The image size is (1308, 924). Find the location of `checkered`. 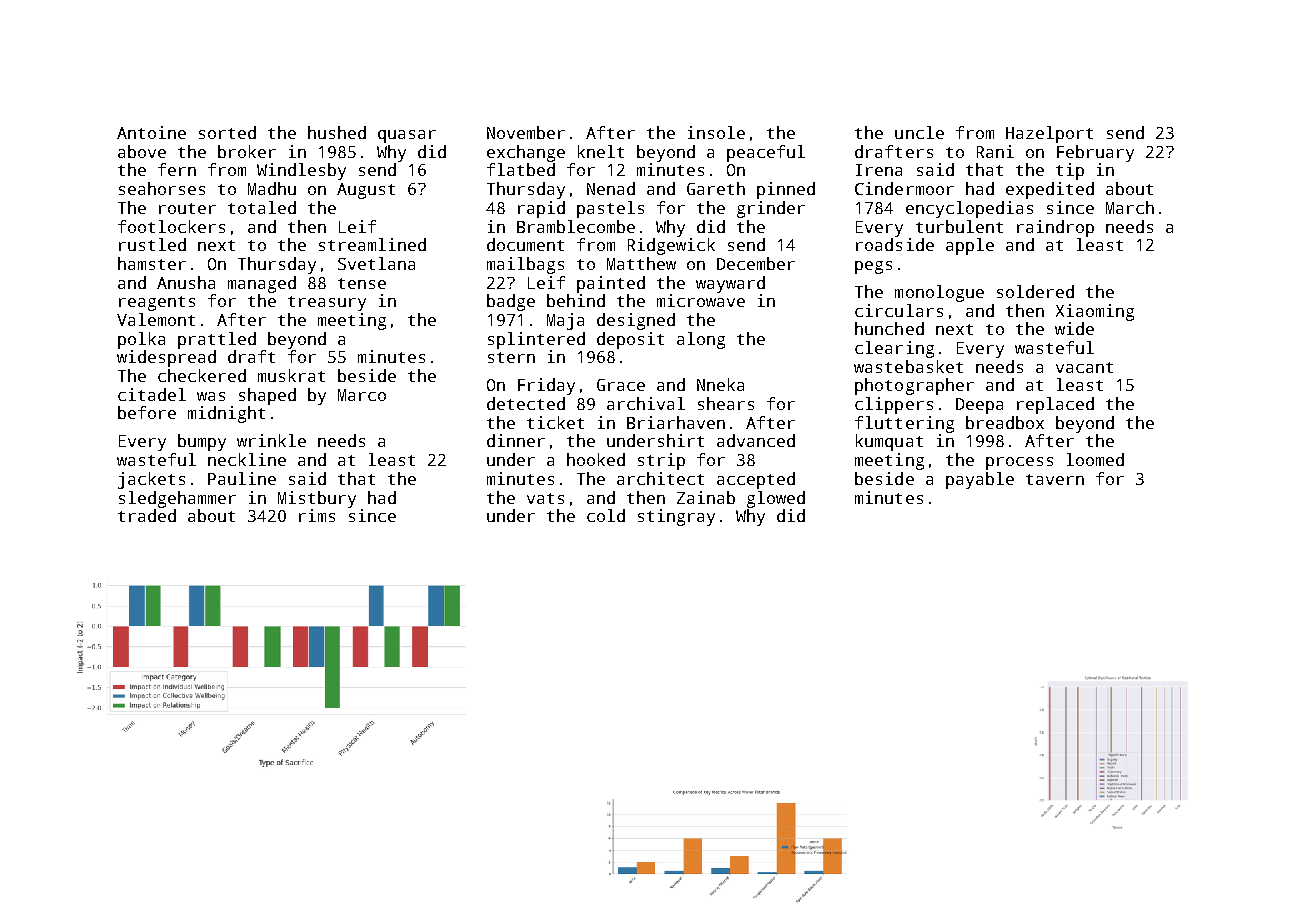

checkered is located at coordinates (202, 375).
